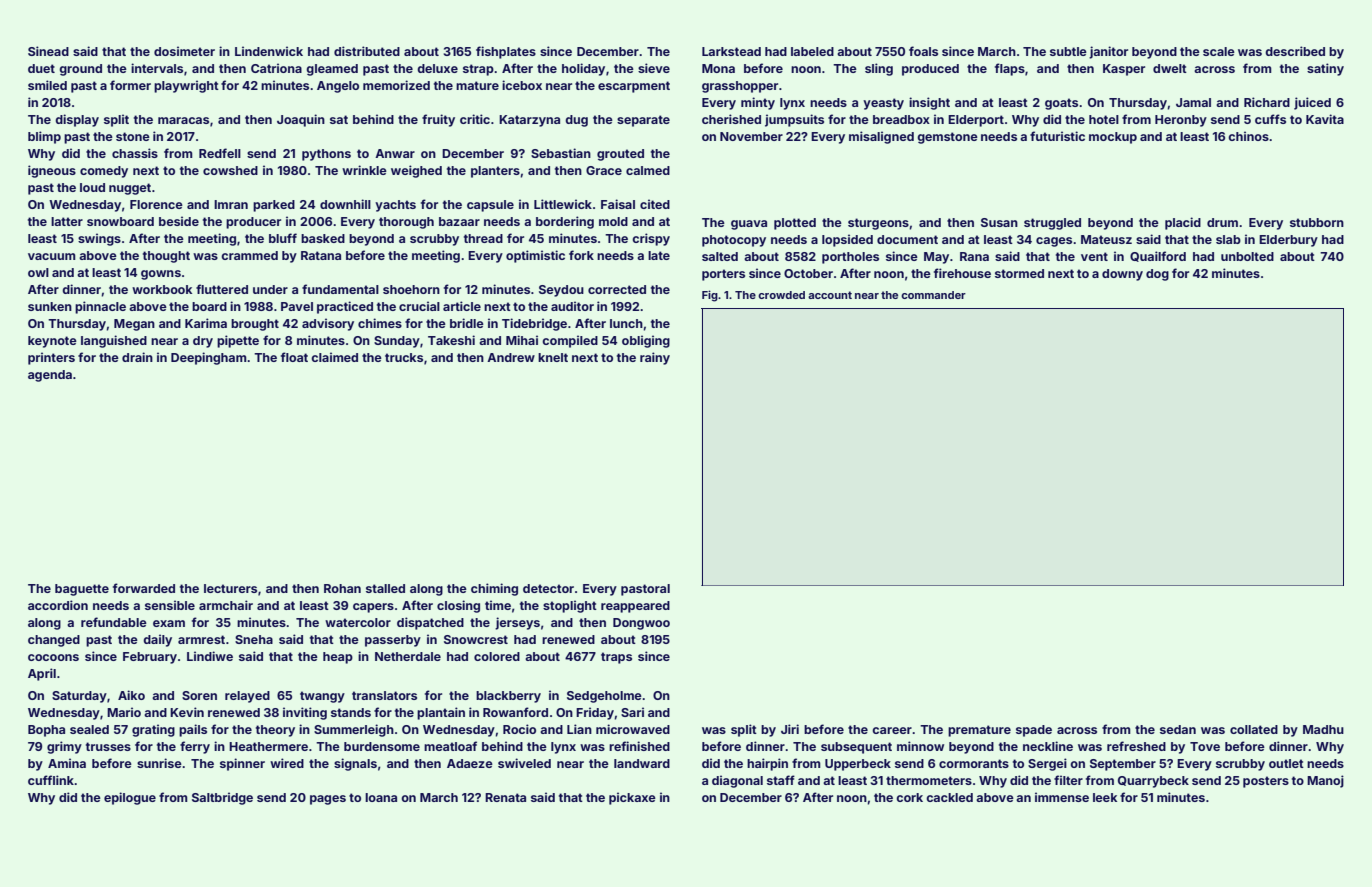 This screenshot has width=1372, height=887. Describe the element at coordinates (494, 589) in the screenshot. I see `chiming` at that location.
